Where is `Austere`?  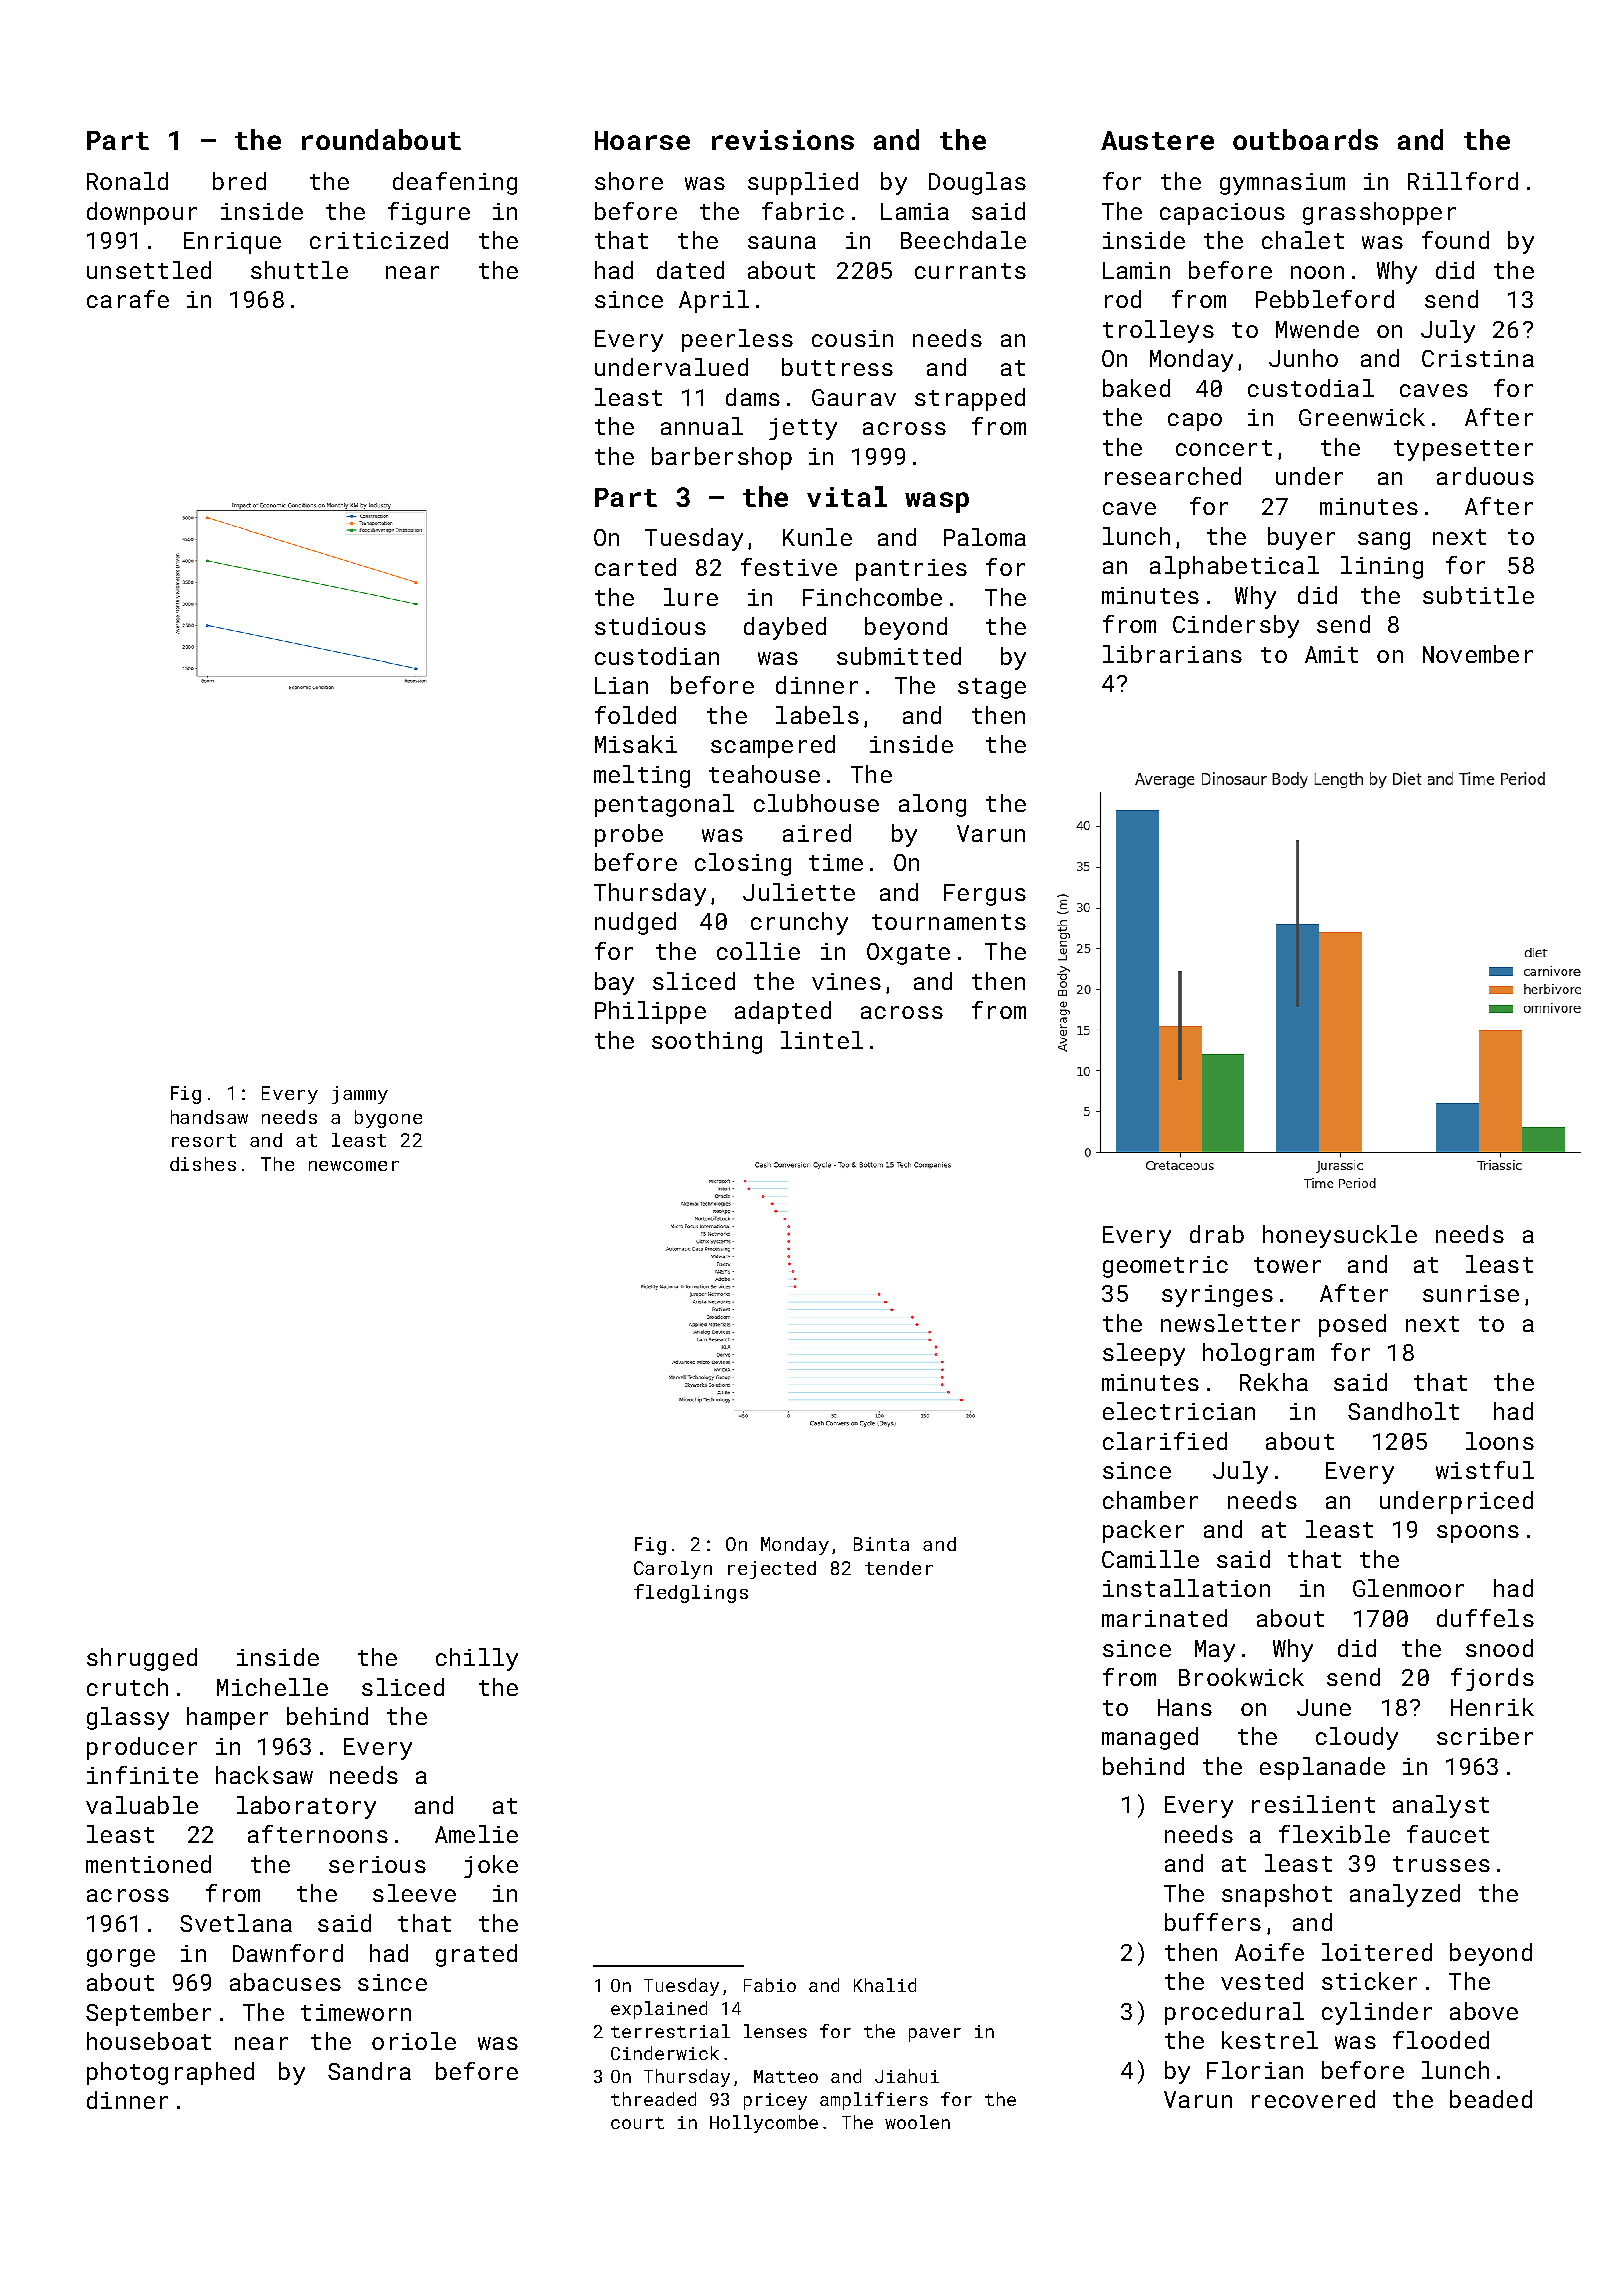 Austere is located at coordinates (1157, 140).
